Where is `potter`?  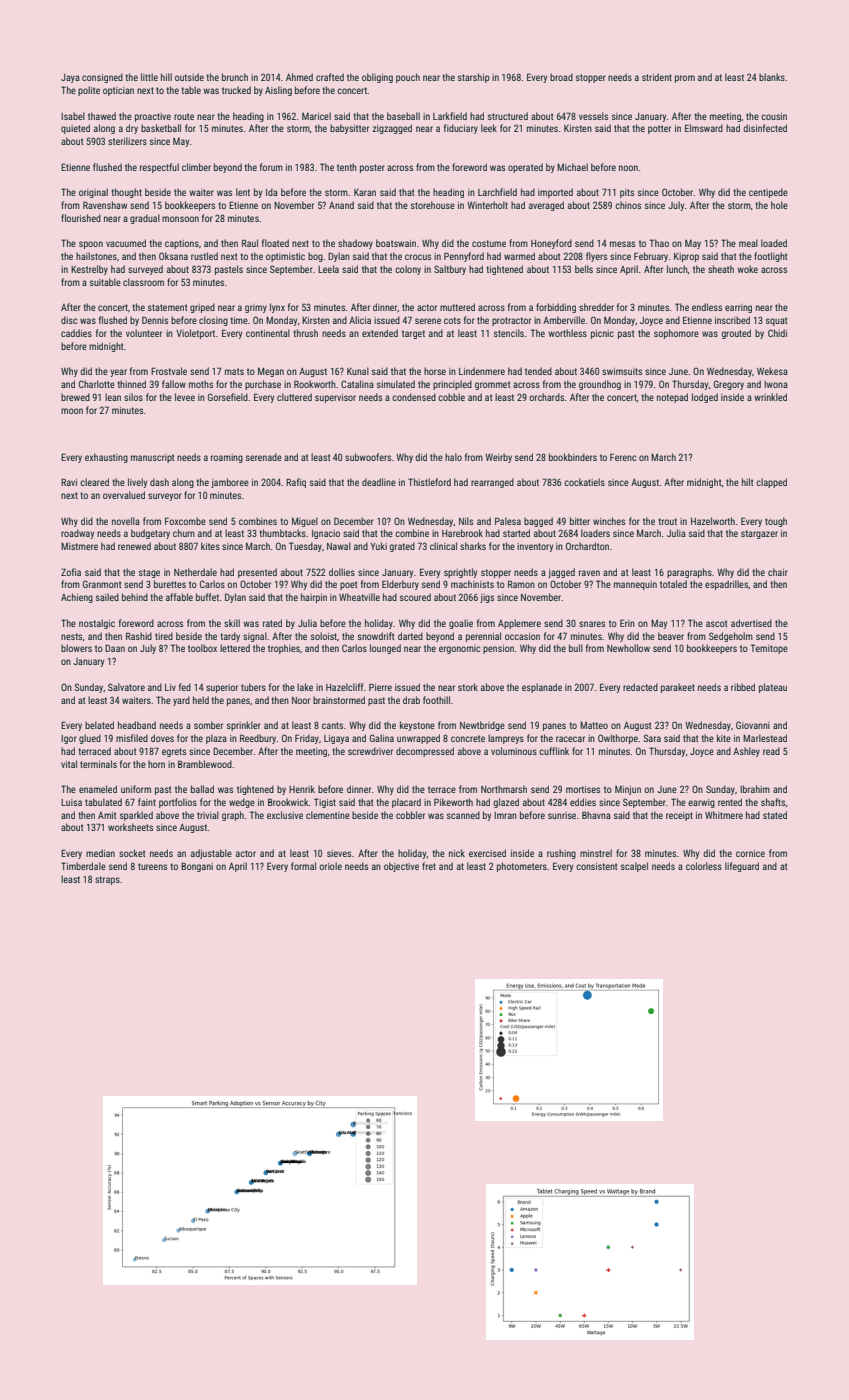
potter is located at coordinates (659, 129).
